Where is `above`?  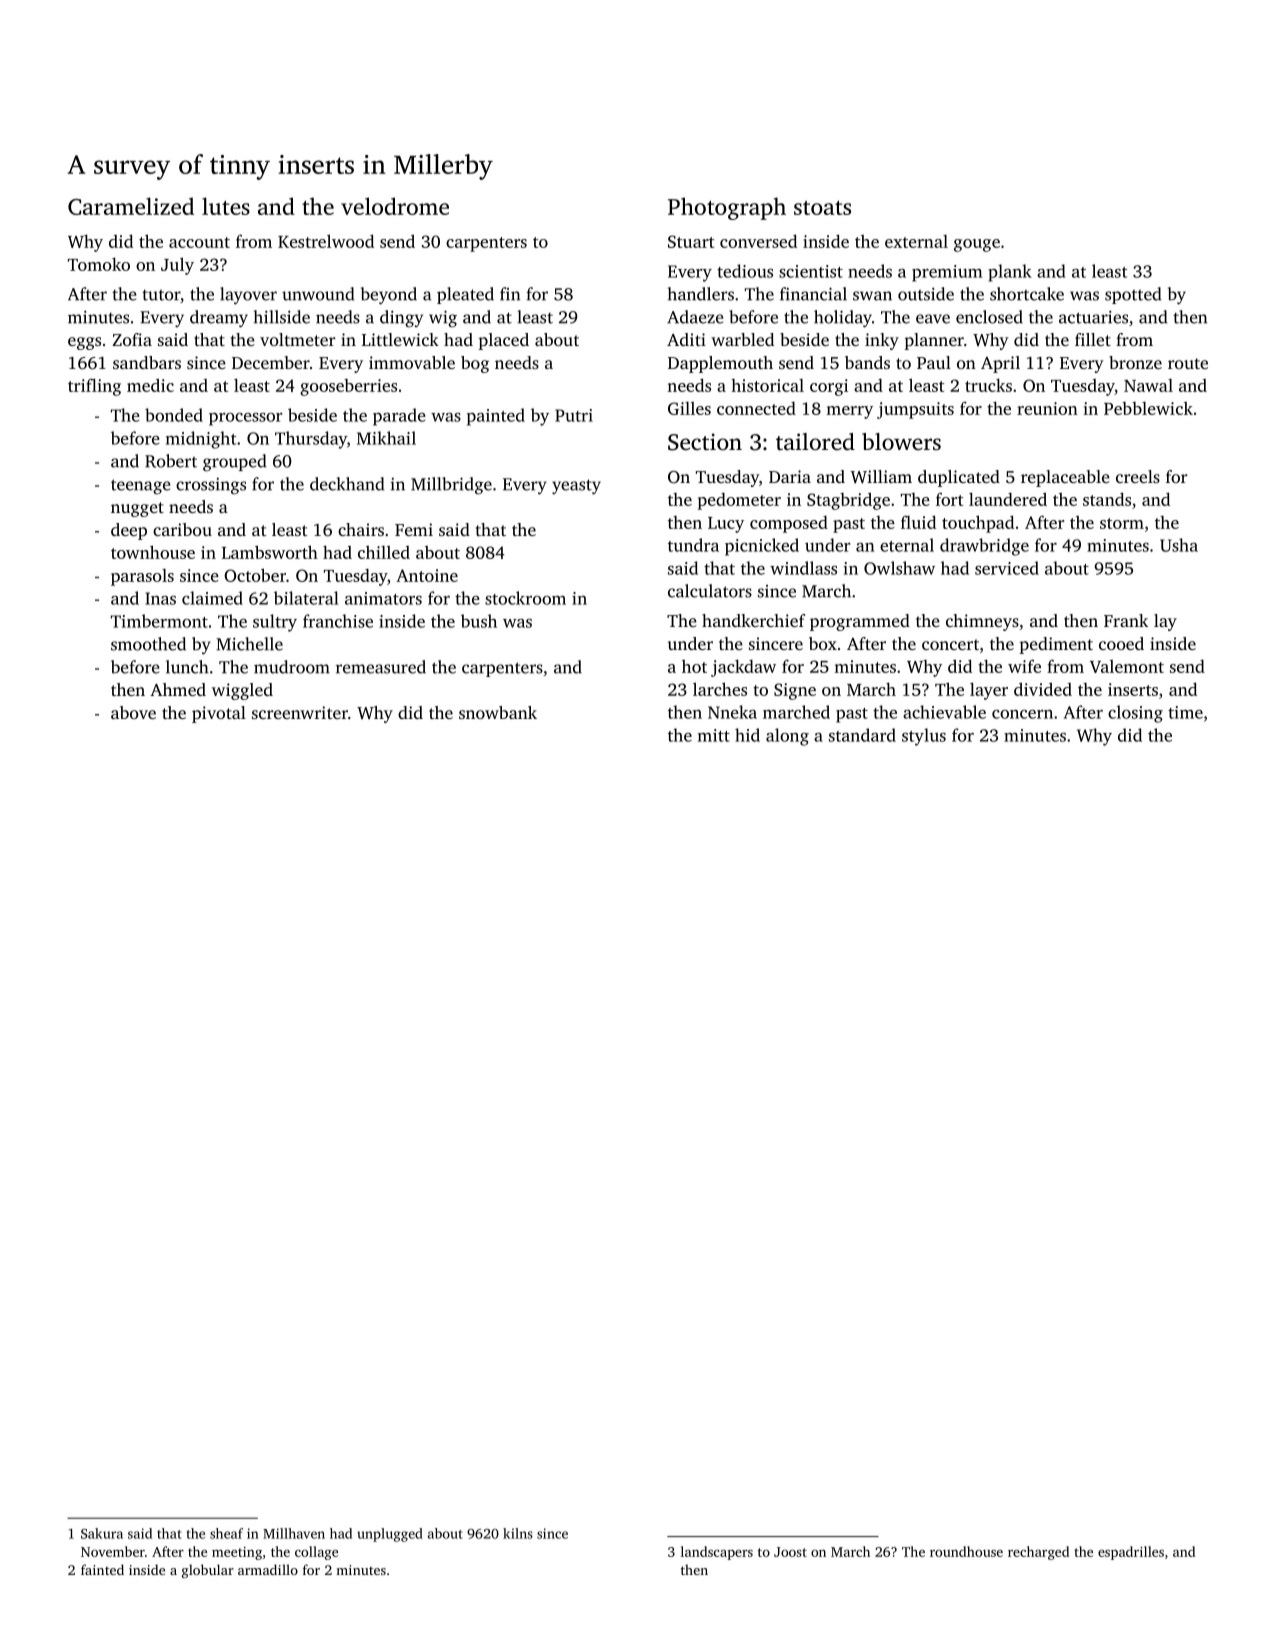 above is located at coordinates (133, 712).
